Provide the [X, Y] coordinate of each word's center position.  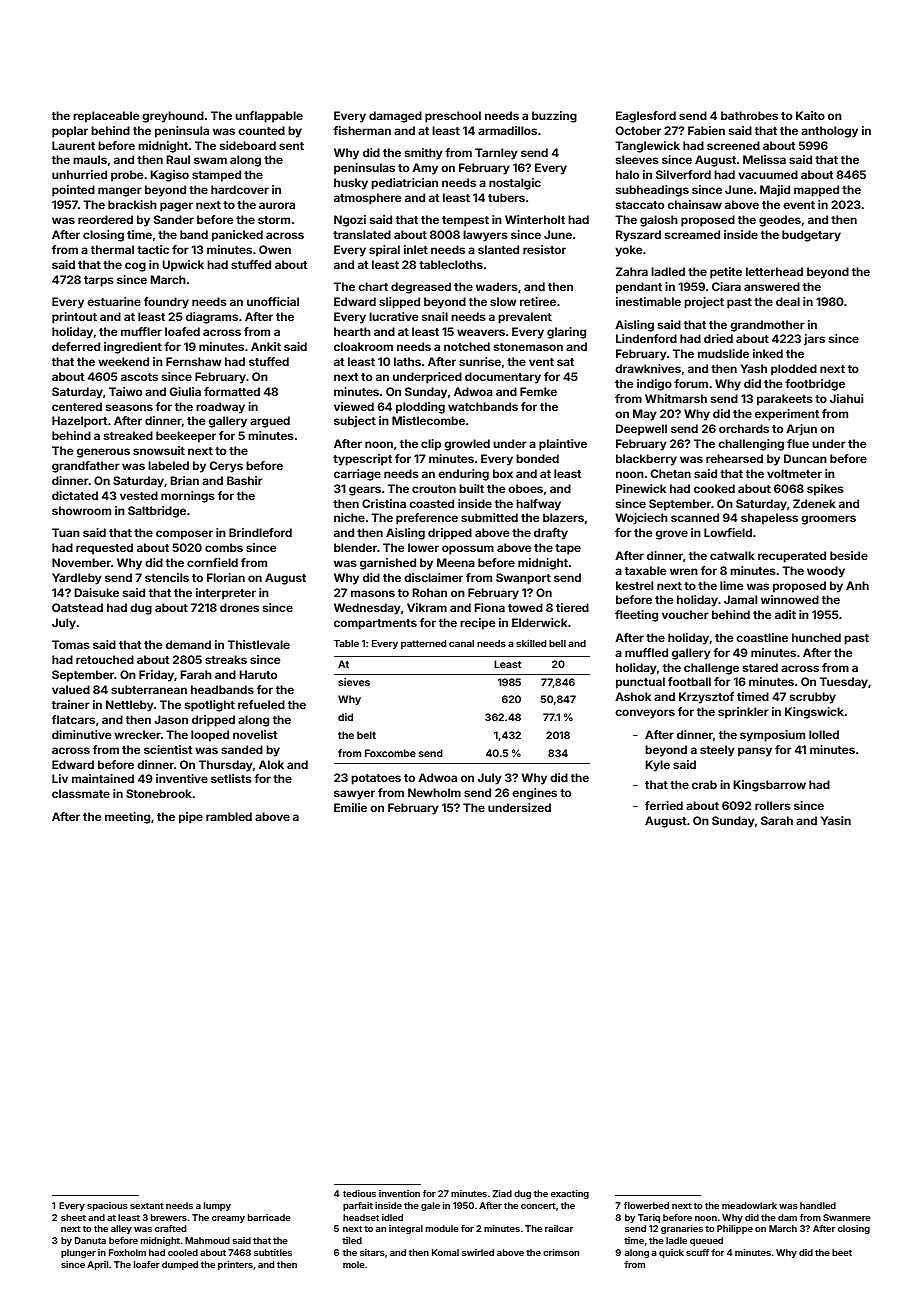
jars [814, 340]
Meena [456, 562]
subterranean [149, 689]
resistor [544, 249]
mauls [90, 159]
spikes [825, 490]
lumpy [217, 1206]
